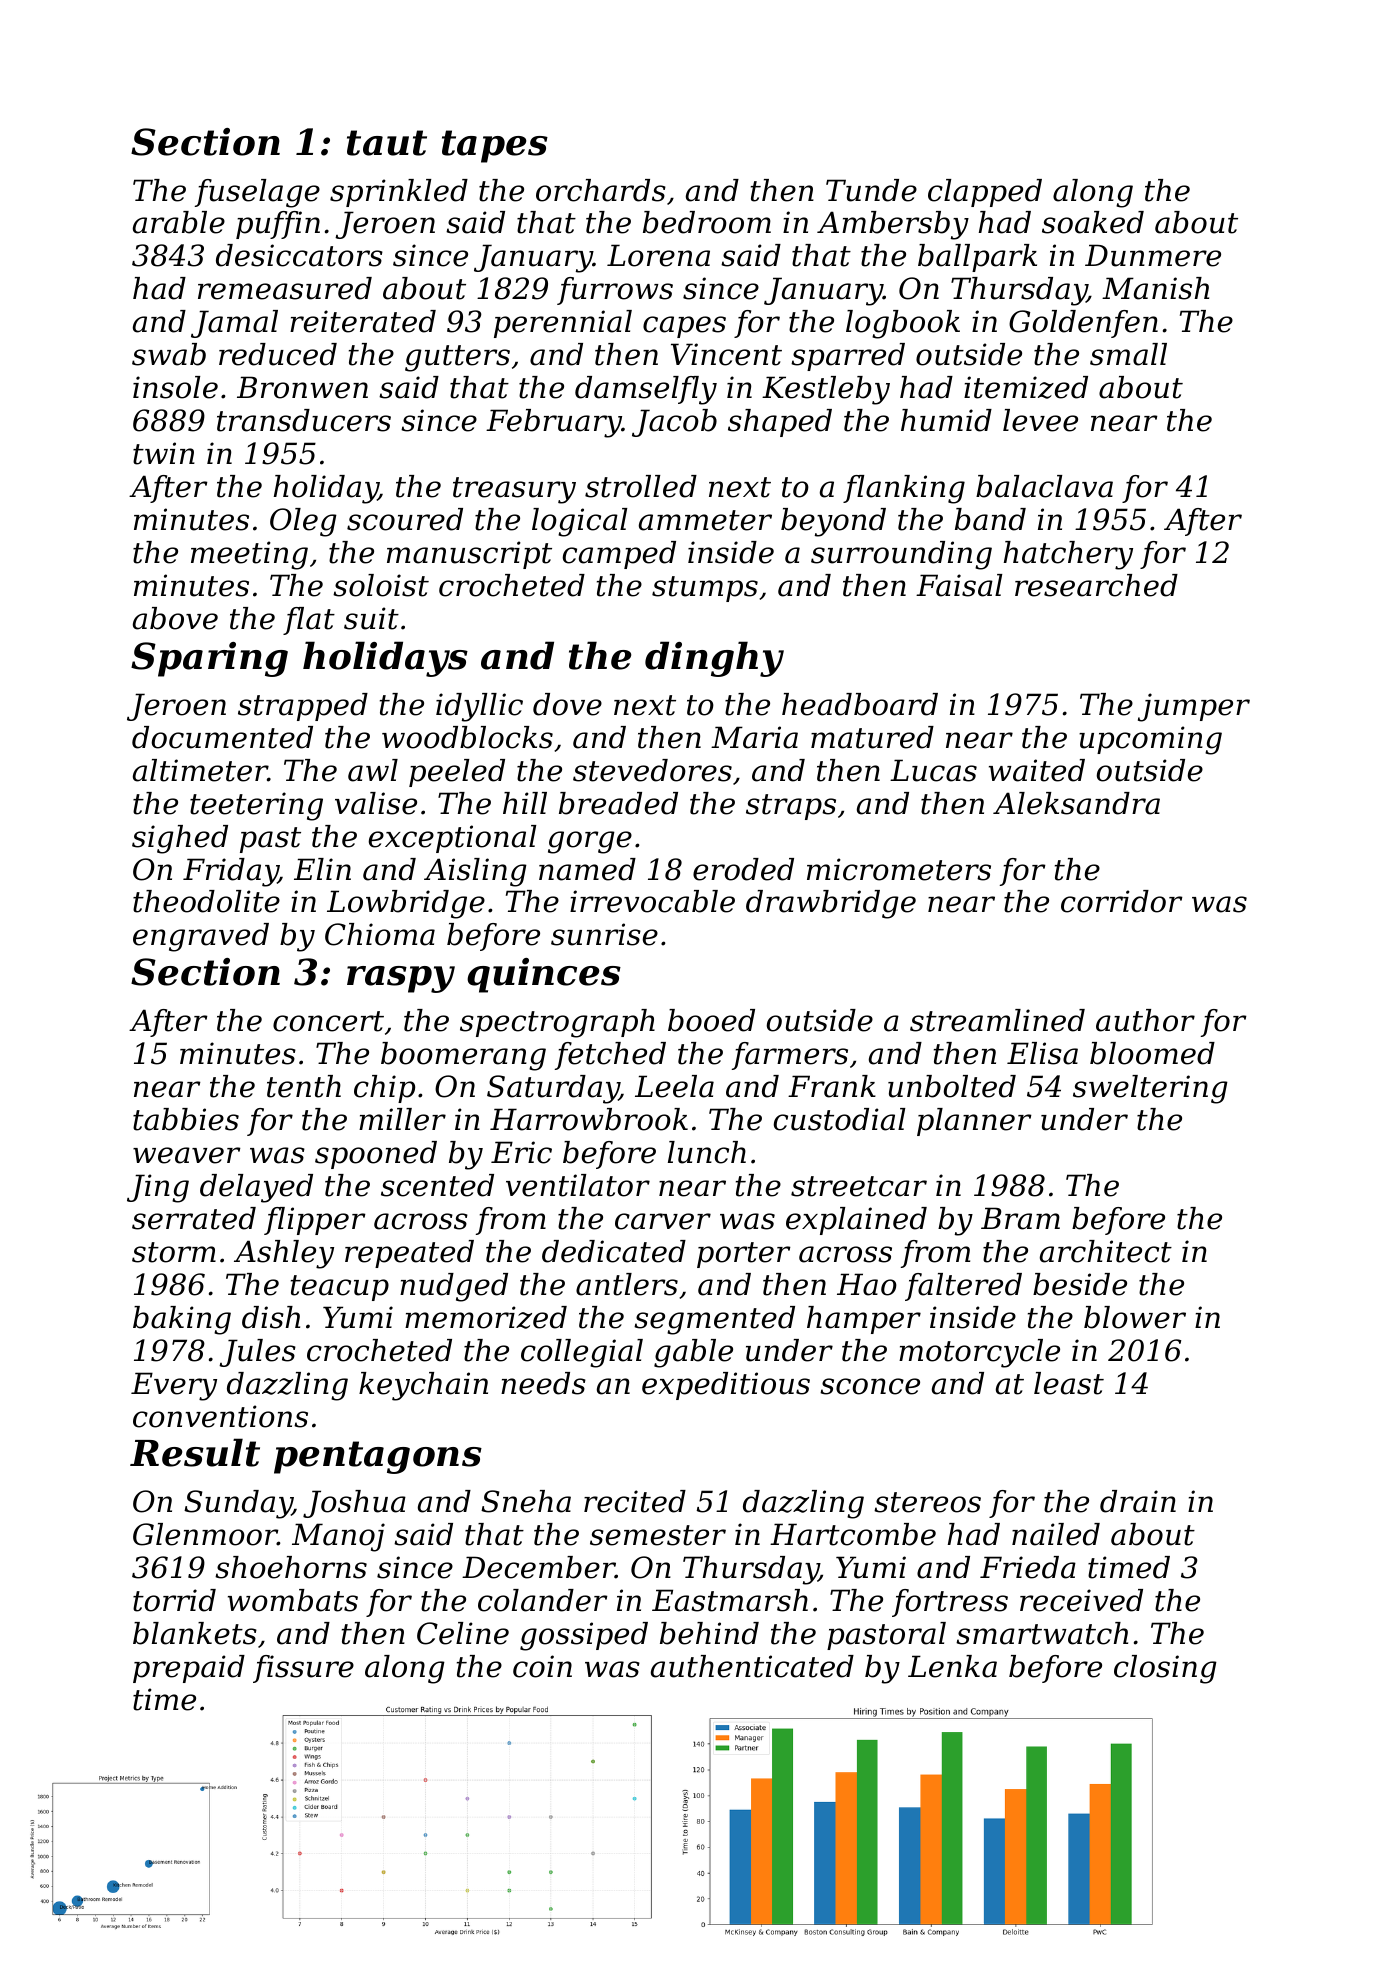  What do you see at coordinates (291, 1567) in the page?
I see `shoehorns` at bounding box center [291, 1567].
